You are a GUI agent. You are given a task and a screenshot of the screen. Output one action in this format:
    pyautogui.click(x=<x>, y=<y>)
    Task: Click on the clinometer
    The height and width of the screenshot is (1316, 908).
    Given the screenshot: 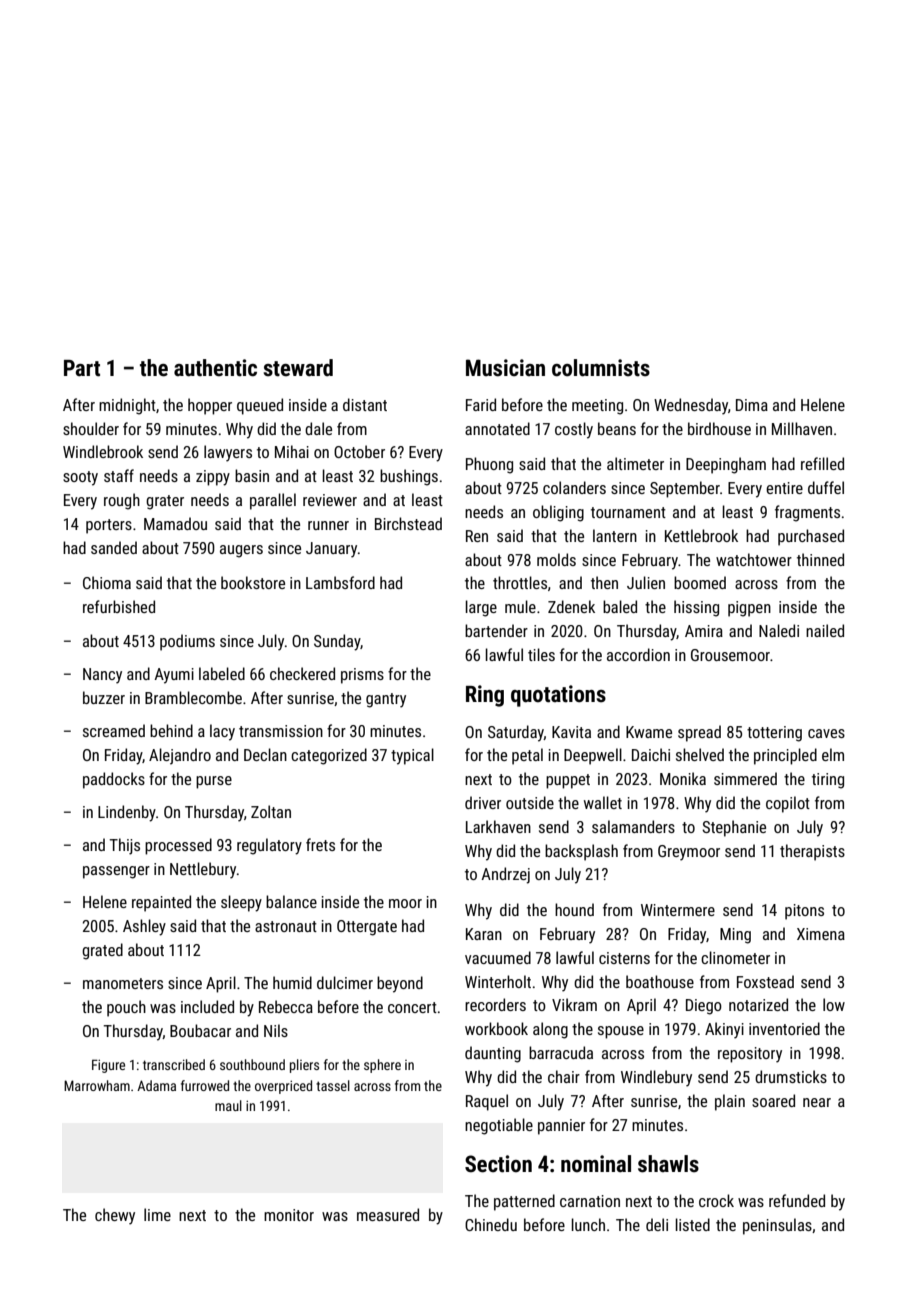 What is the action you would take?
    pyautogui.click(x=735, y=957)
